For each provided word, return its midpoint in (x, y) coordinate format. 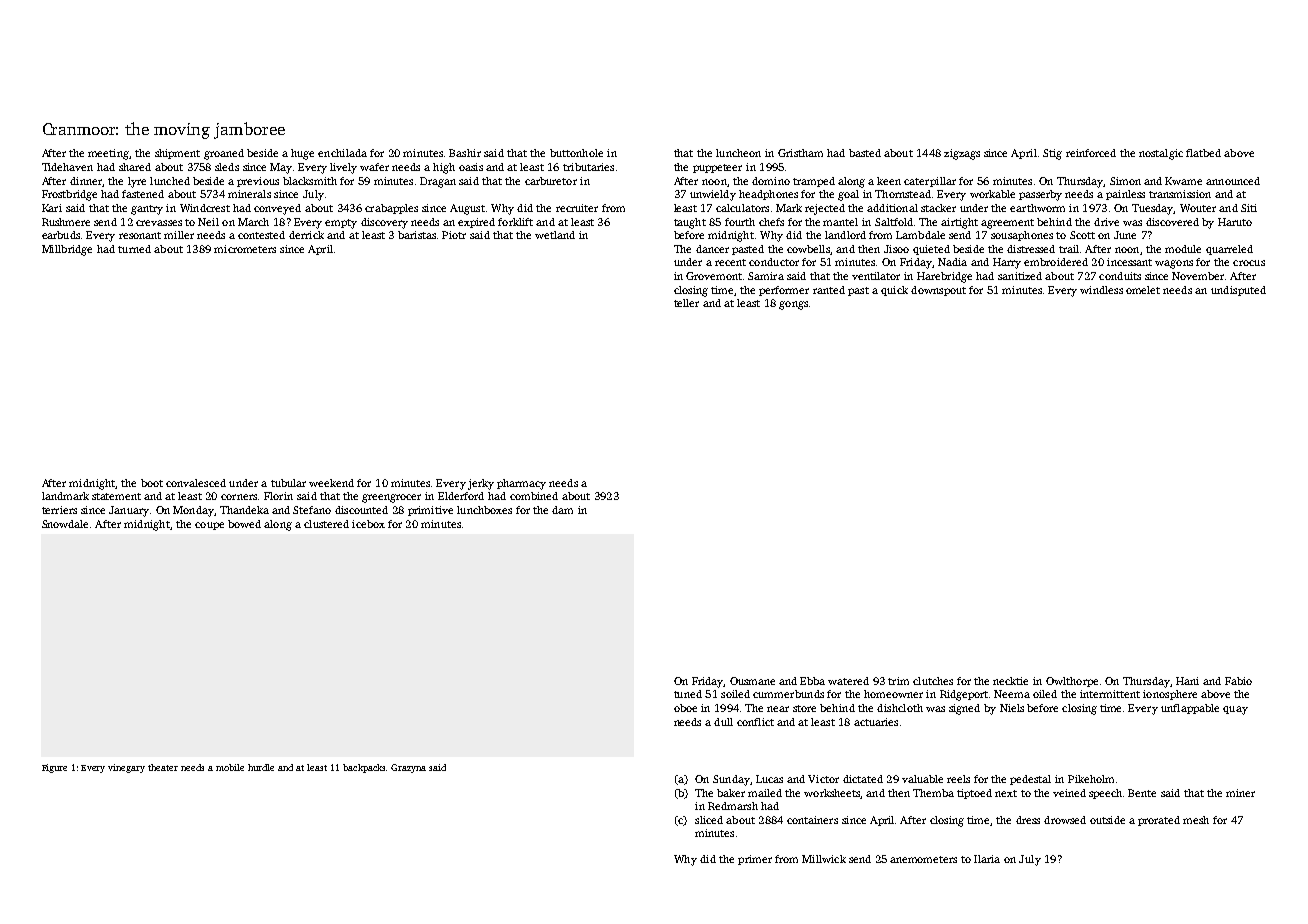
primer (755, 860)
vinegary (126, 768)
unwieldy (713, 195)
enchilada (342, 153)
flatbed (1203, 153)
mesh (1196, 820)
